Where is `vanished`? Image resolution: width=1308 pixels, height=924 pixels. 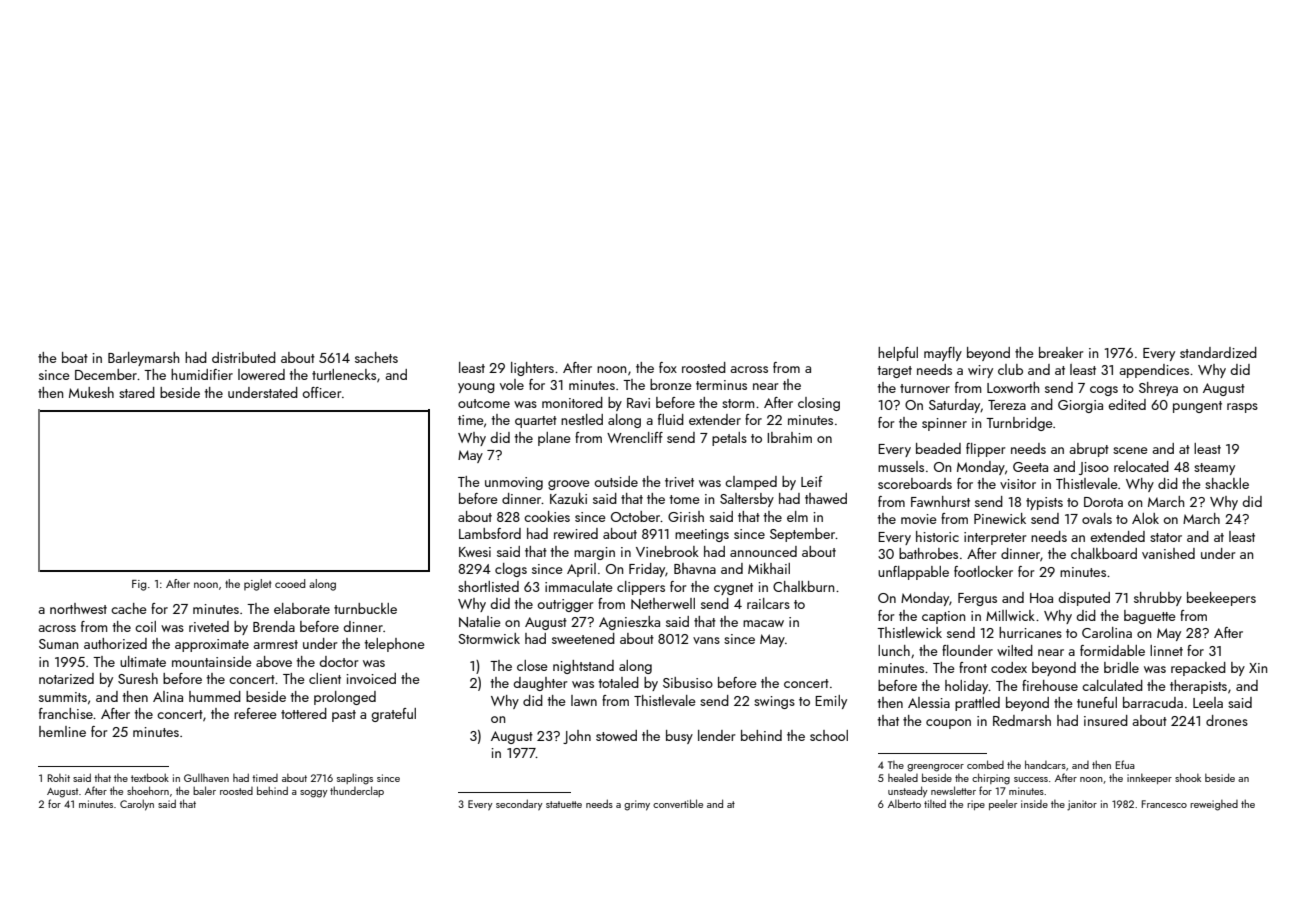 vanished is located at coordinates (1168, 553).
